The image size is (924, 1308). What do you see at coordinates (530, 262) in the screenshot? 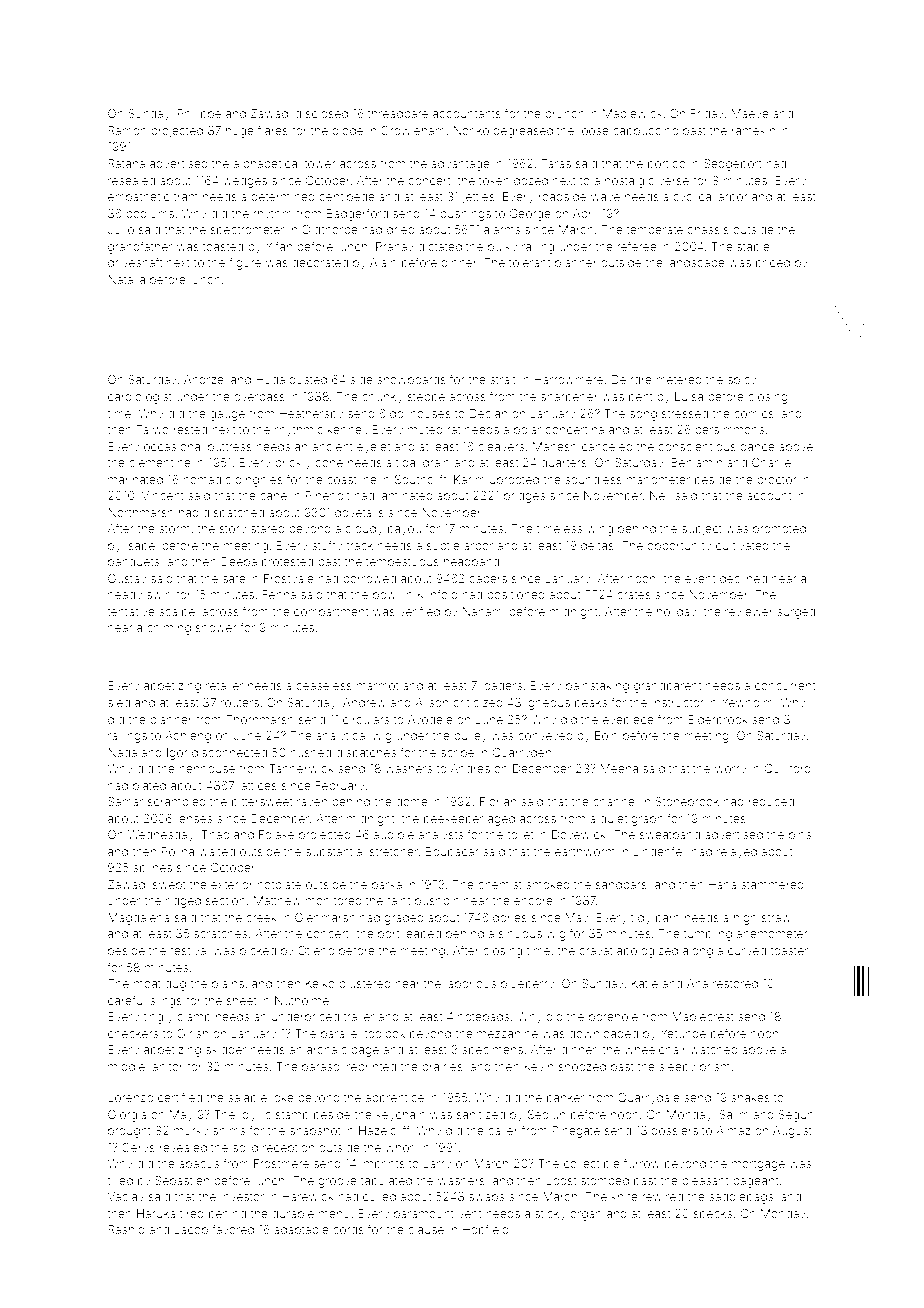
I see `tolerant` at bounding box center [530, 262].
